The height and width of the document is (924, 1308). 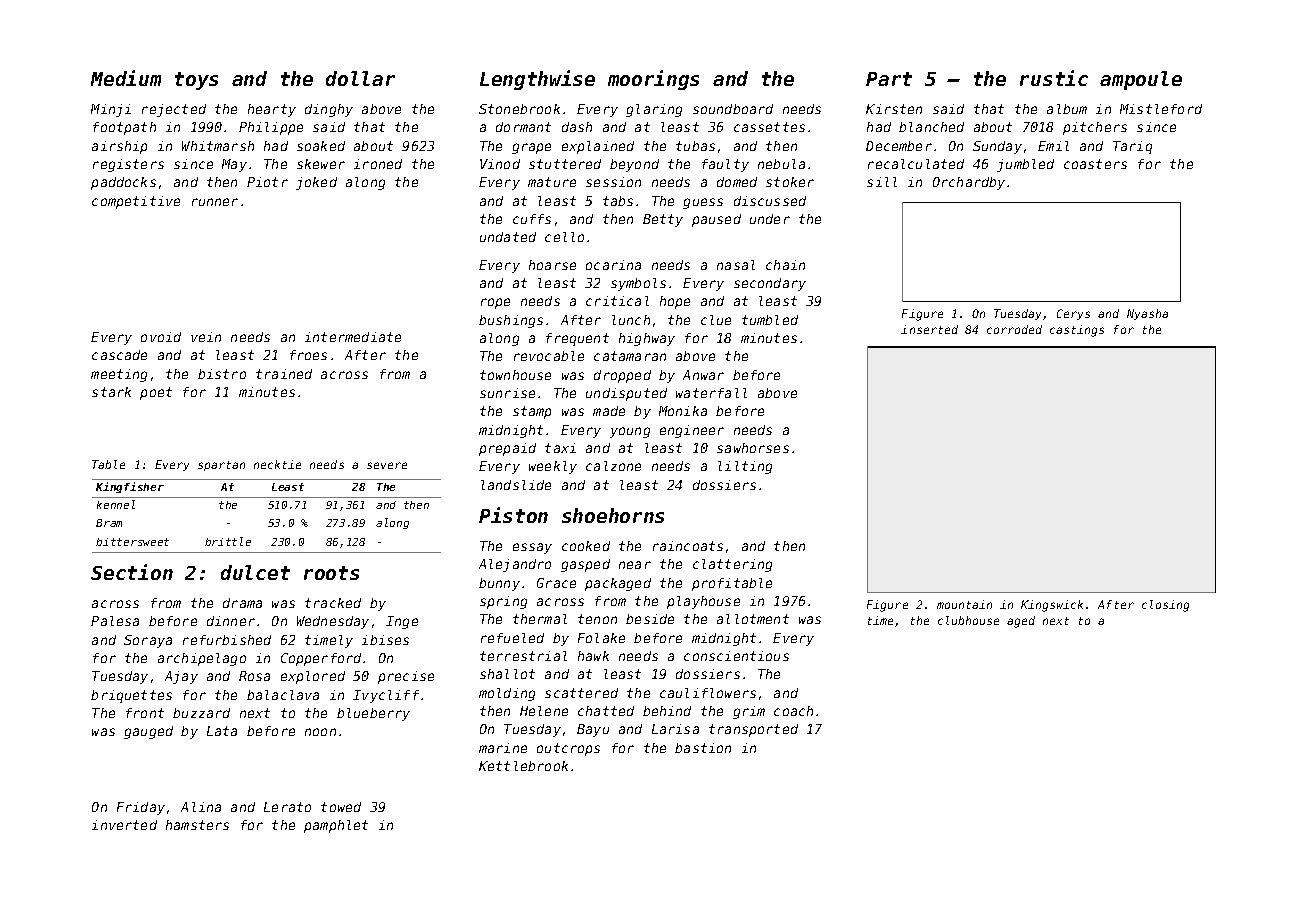 I want to click on tumbled, so click(x=770, y=320).
